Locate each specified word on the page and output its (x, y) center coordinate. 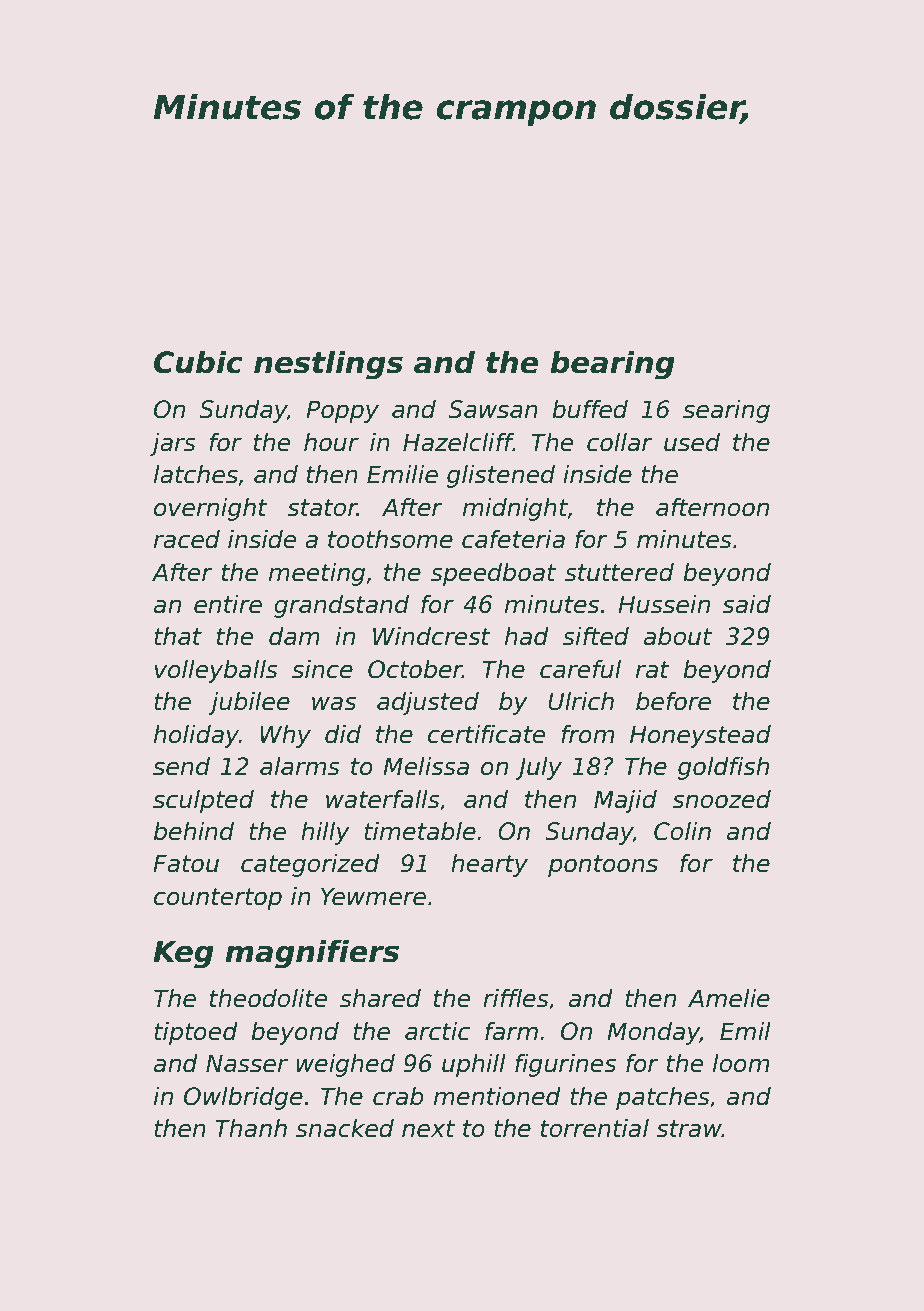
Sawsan (493, 409)
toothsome (390, 539)
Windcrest (432, 636)
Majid (625, 801)
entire (228, 604)
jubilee (249, 703)
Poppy (342, 411)
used (692, 442)
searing (726, 411)
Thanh (251, 1128)
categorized (310, 865)
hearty (489, 865)
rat (653, 670)
